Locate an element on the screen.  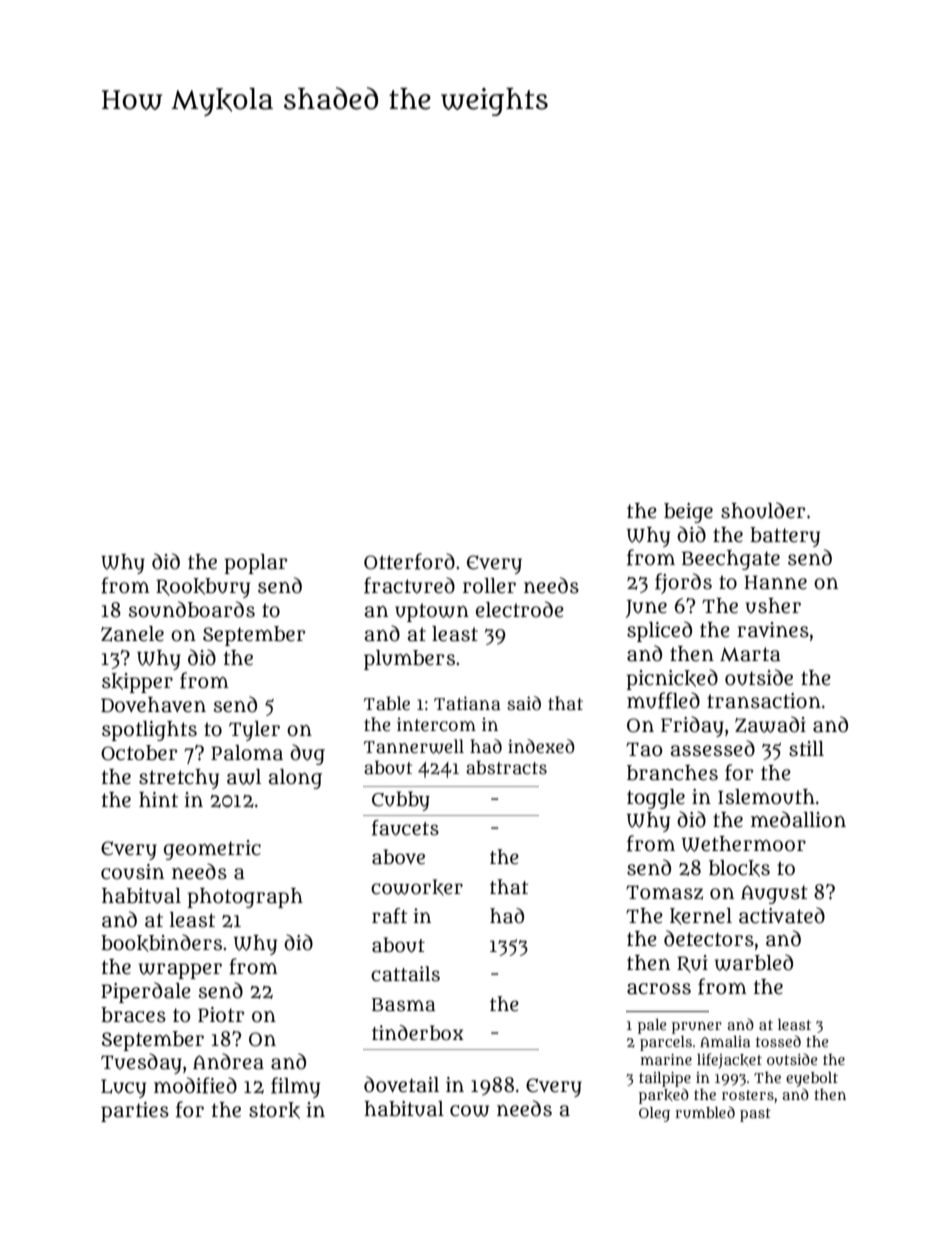
coworker is located at coordinates (417, 887).
